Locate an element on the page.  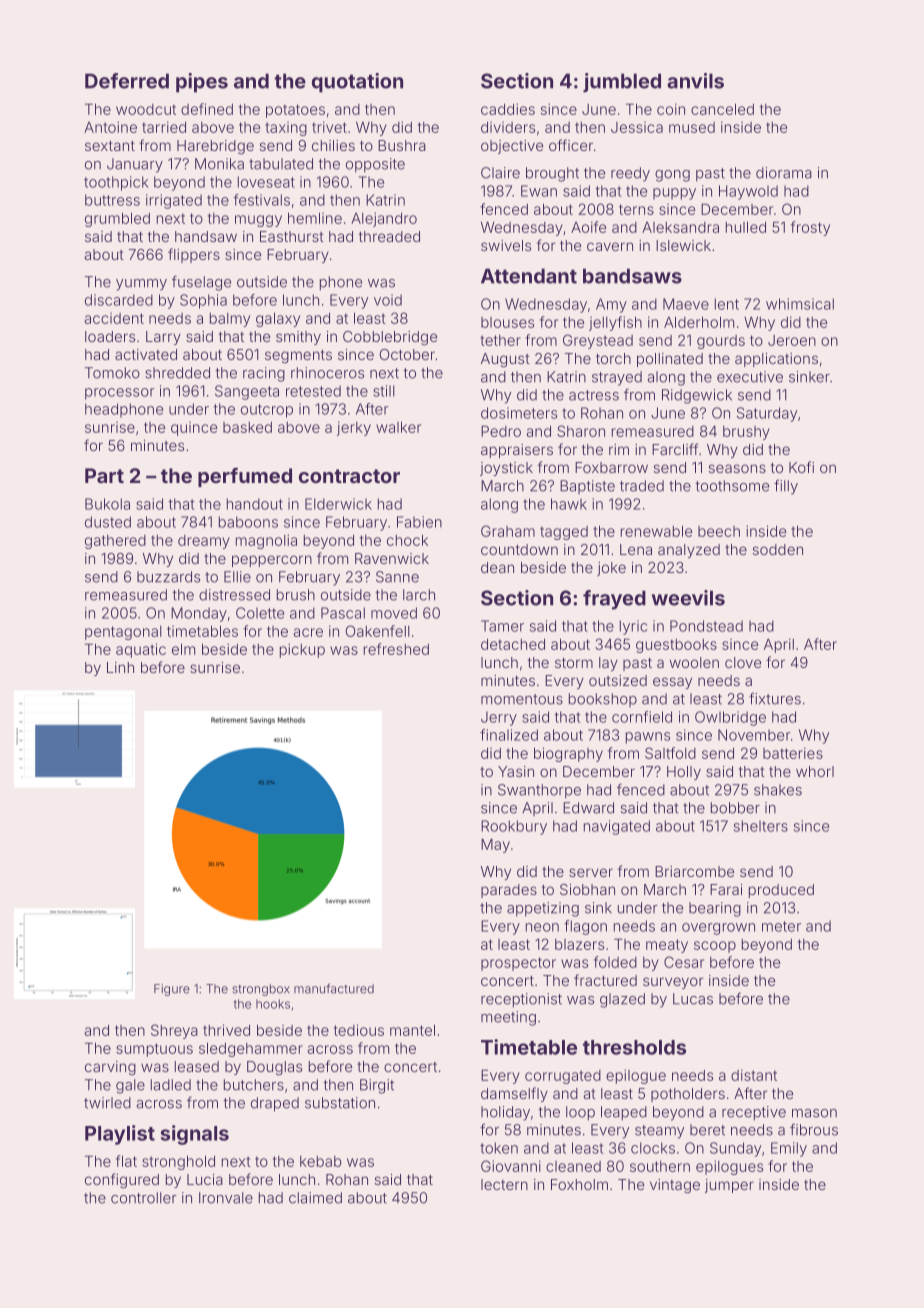
lectern is located at coordinates (504, 1184).
